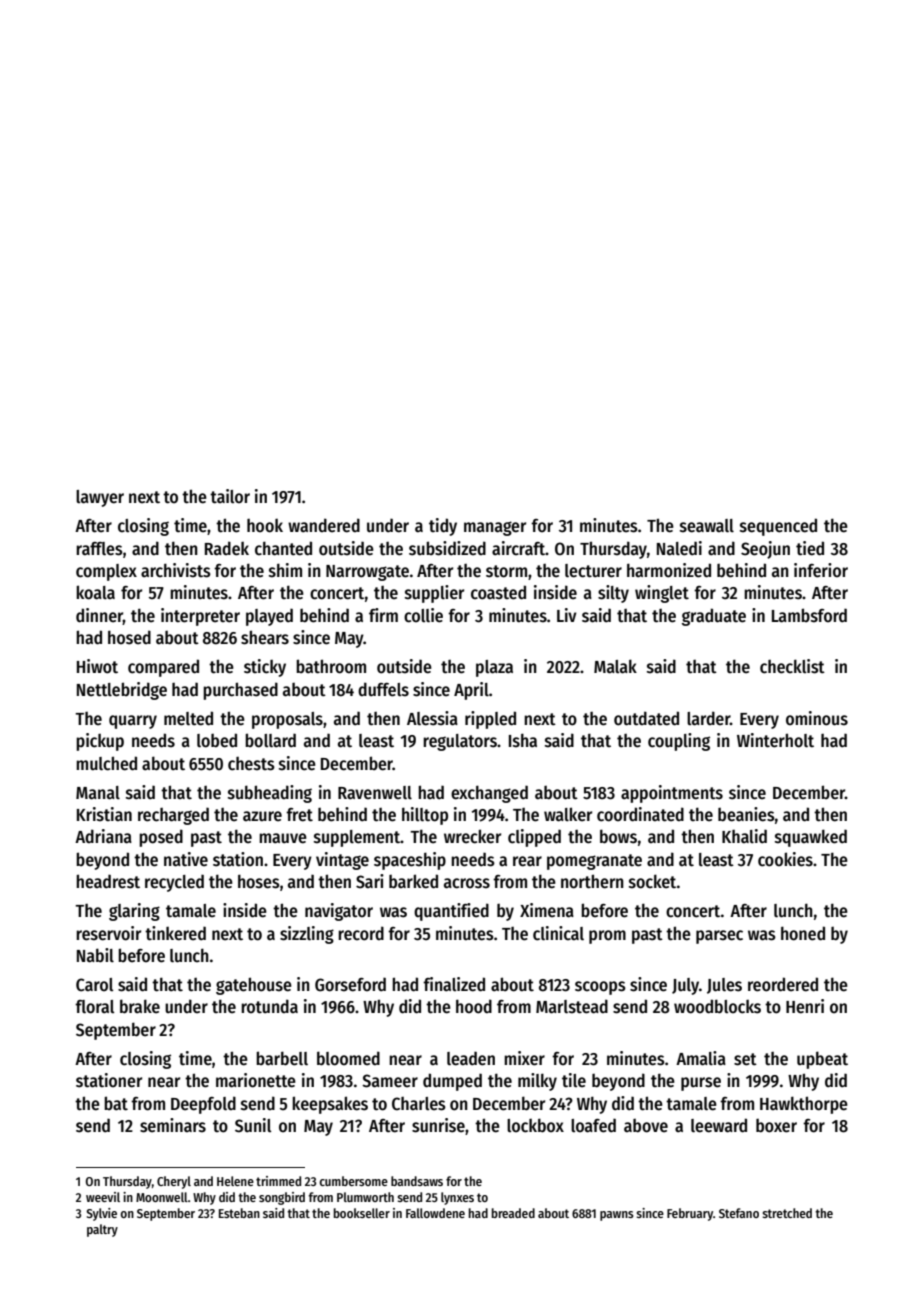  Describe the element at coordinates (106, 763) in the image. I see `mulched` at that location.
